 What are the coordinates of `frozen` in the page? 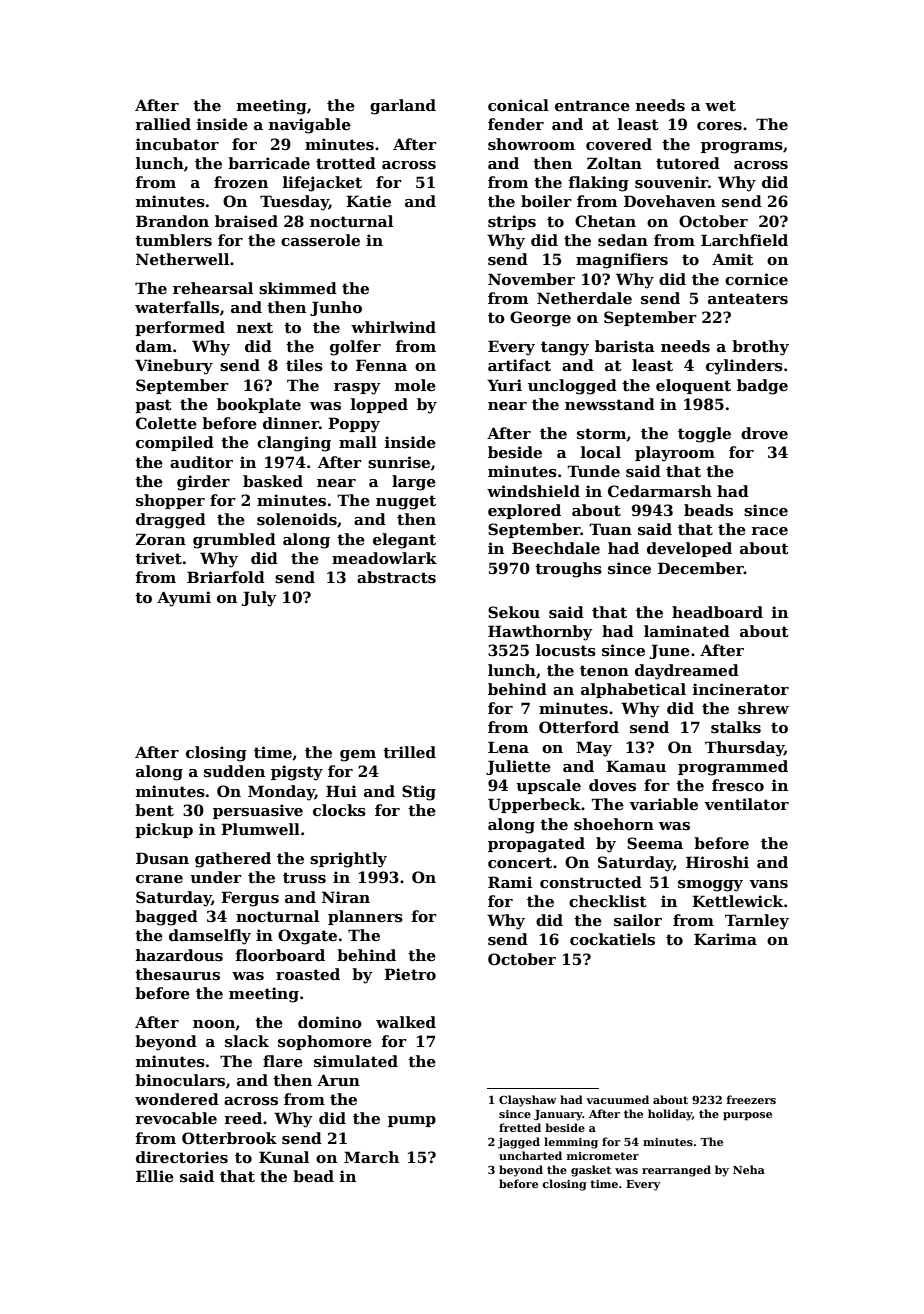 It's located at (241, 182).
